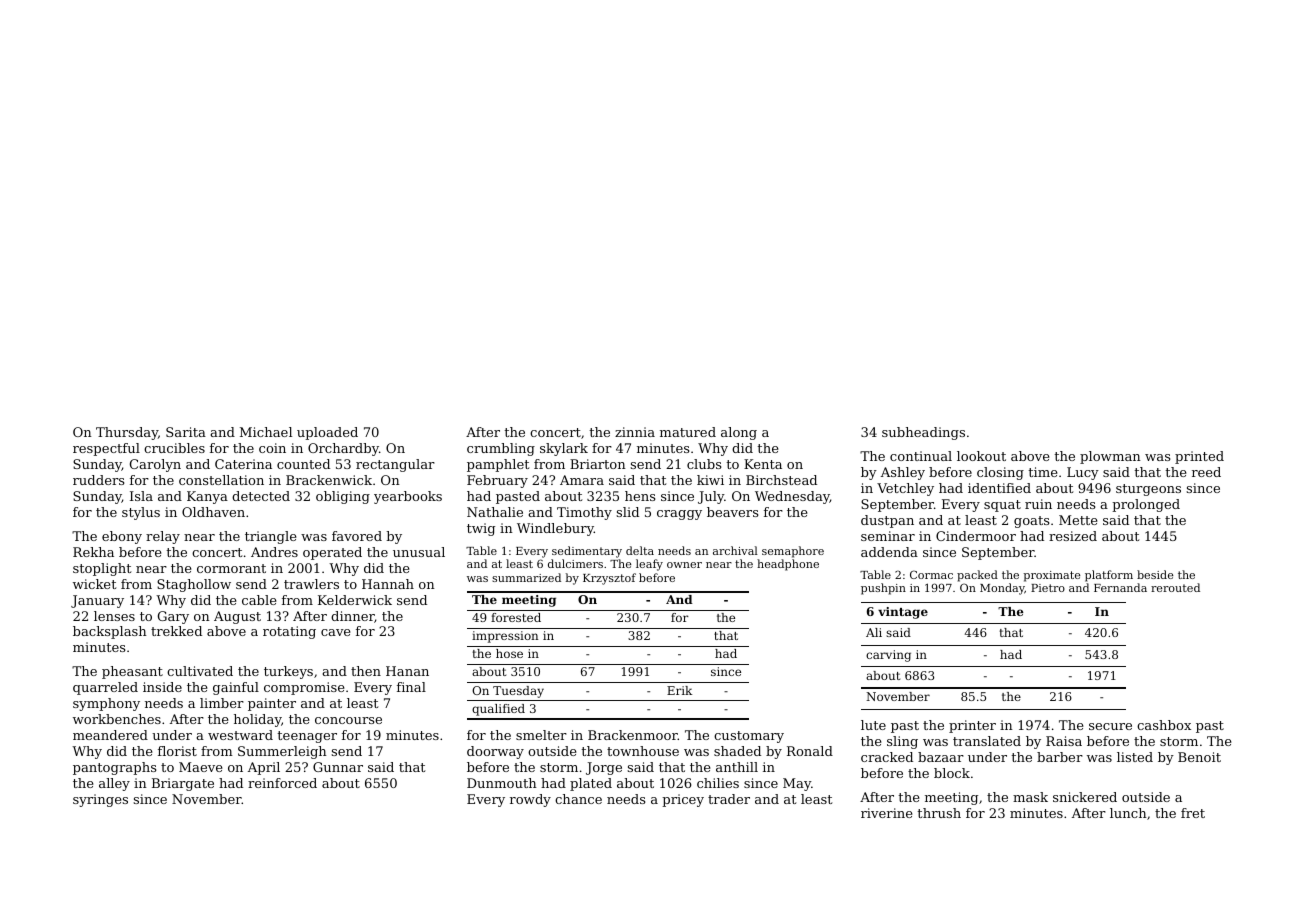 The height and width of the screenshot is (924, 1308). Describe the element at coordinates (106, 704) in the screenshot. I see `symphony` at that location.
